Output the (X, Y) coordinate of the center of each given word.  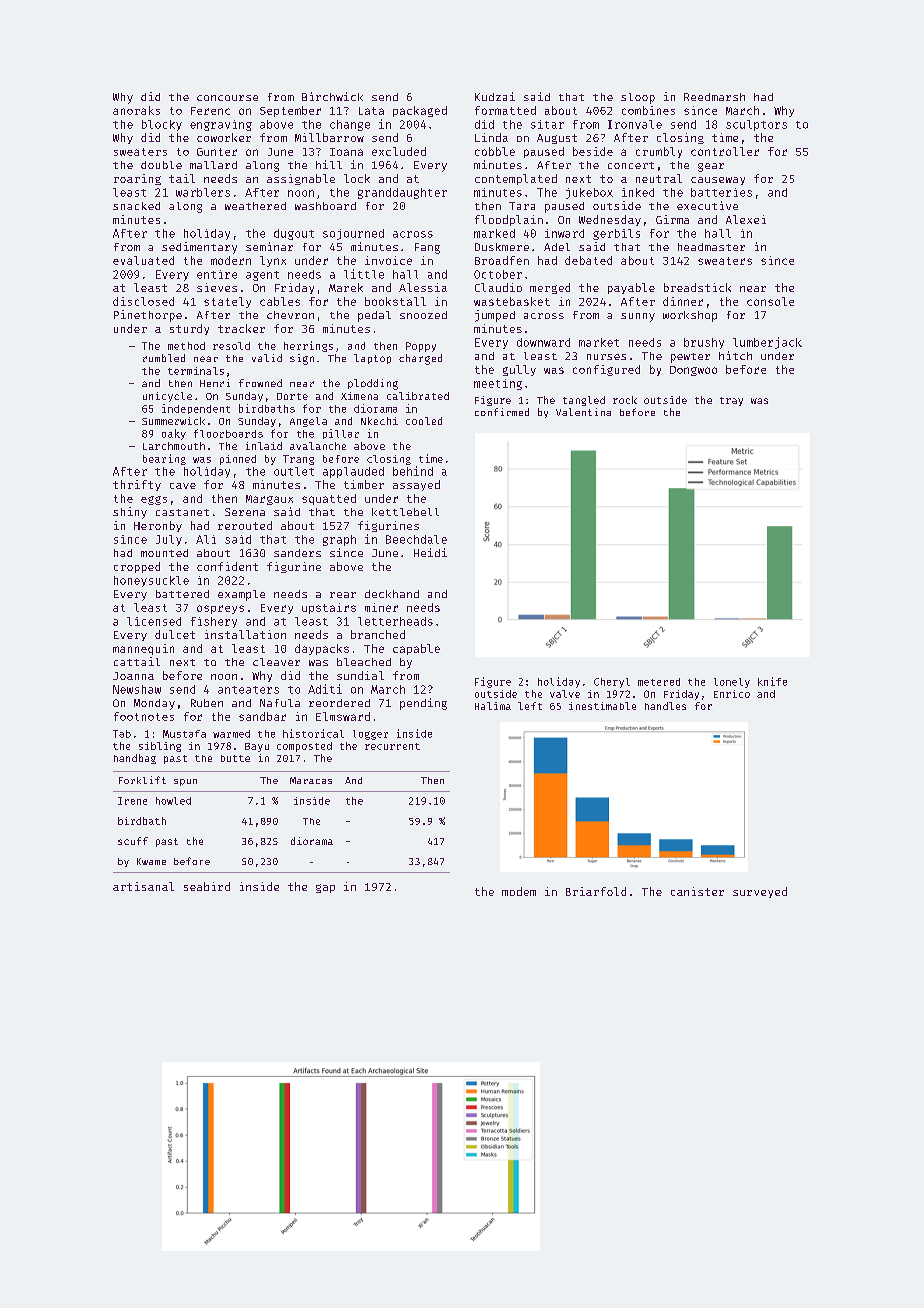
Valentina (583, 412)
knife (772, 681)
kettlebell (405, 512)
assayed (416, 485)
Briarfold (596, 891)
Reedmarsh (714, 97)
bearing (164, 459)
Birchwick (332, 96)
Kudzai (495, 96)
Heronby (158, 526)
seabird (207, 886)
